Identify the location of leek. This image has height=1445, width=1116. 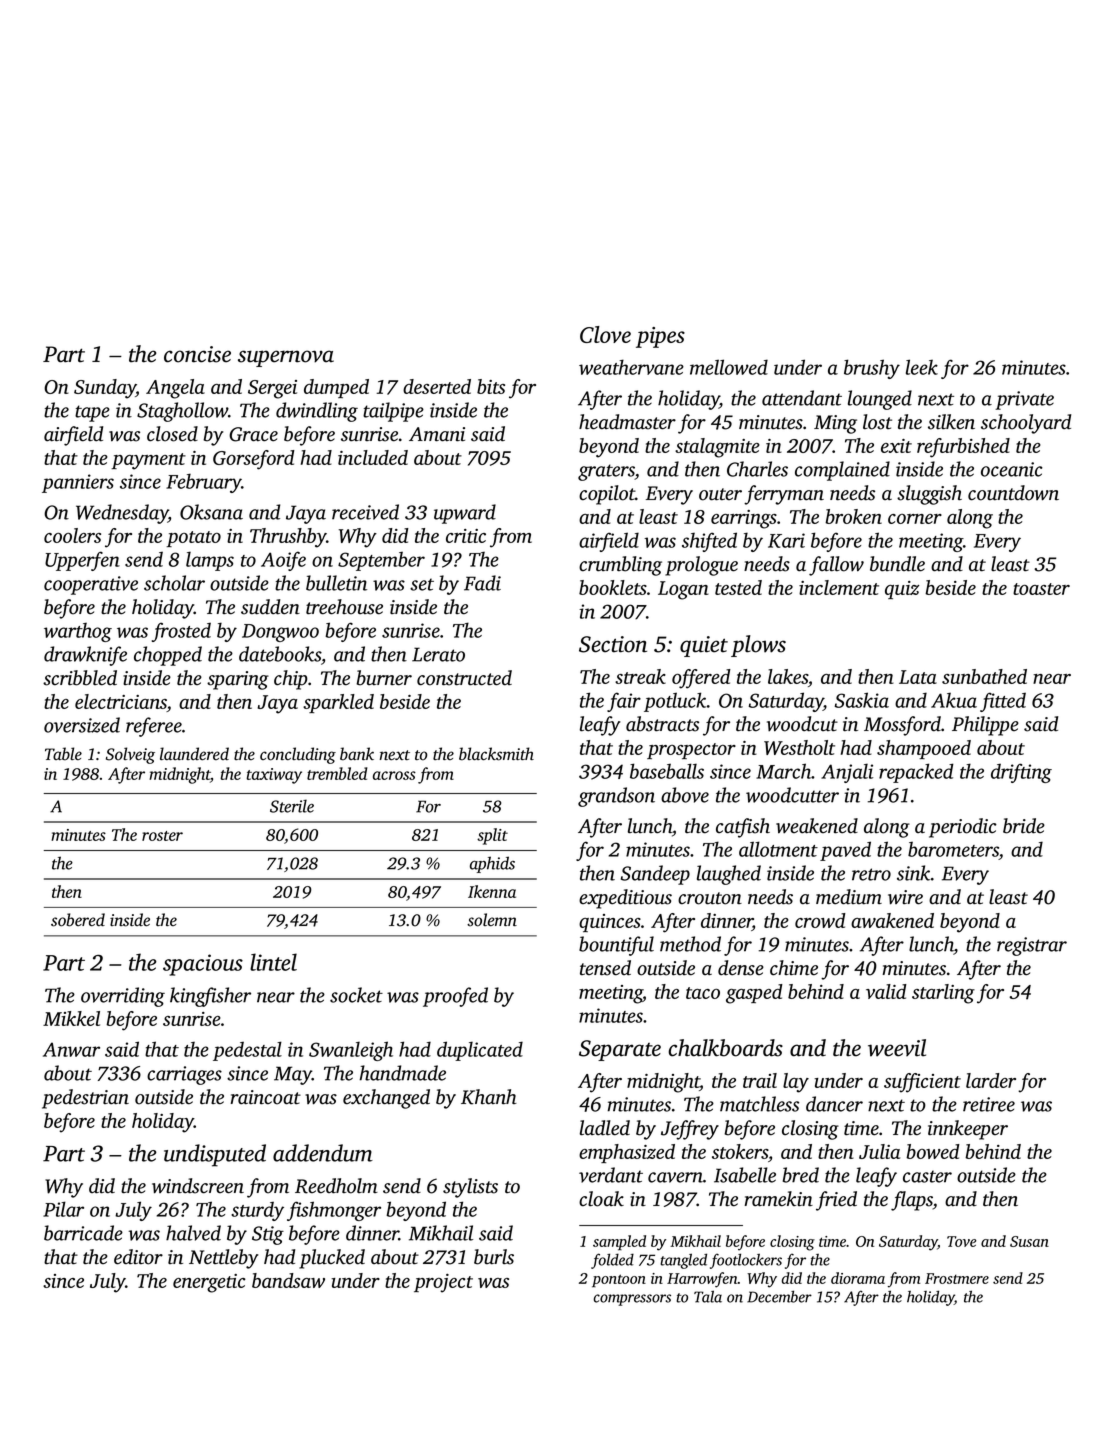
(922, 367).
